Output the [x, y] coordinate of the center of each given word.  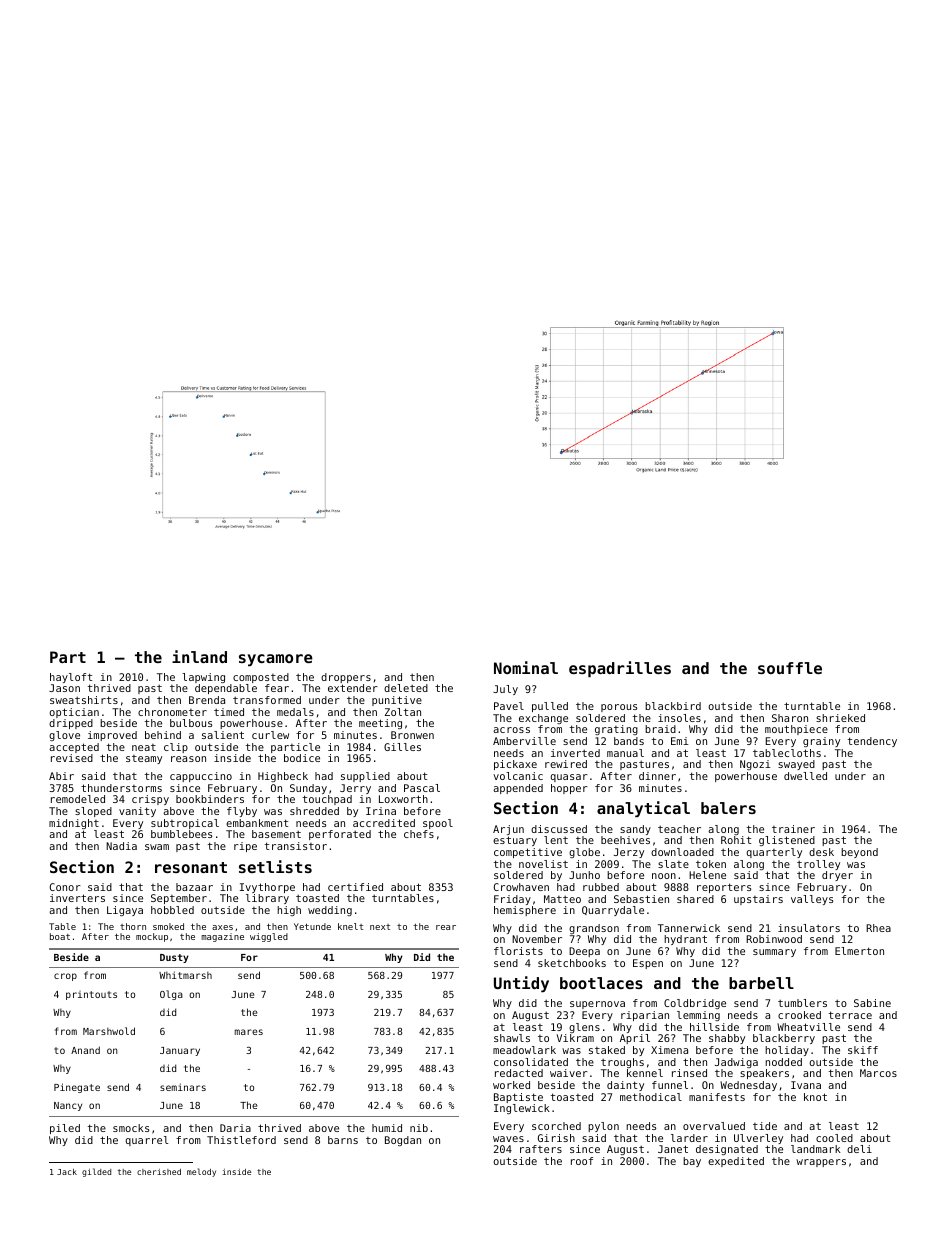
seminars [183, 1087]
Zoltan [403, 712]
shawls [512, 1038]
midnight [74, 824]
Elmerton [859, 951]
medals [295, 712]
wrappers [821, 1163]
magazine [222, 937]
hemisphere [525, 911]
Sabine [872, 1003]
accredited [384, 823]
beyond [859, 853]
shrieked [840, 718]
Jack [67, 1172]
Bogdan [403, 1141]
